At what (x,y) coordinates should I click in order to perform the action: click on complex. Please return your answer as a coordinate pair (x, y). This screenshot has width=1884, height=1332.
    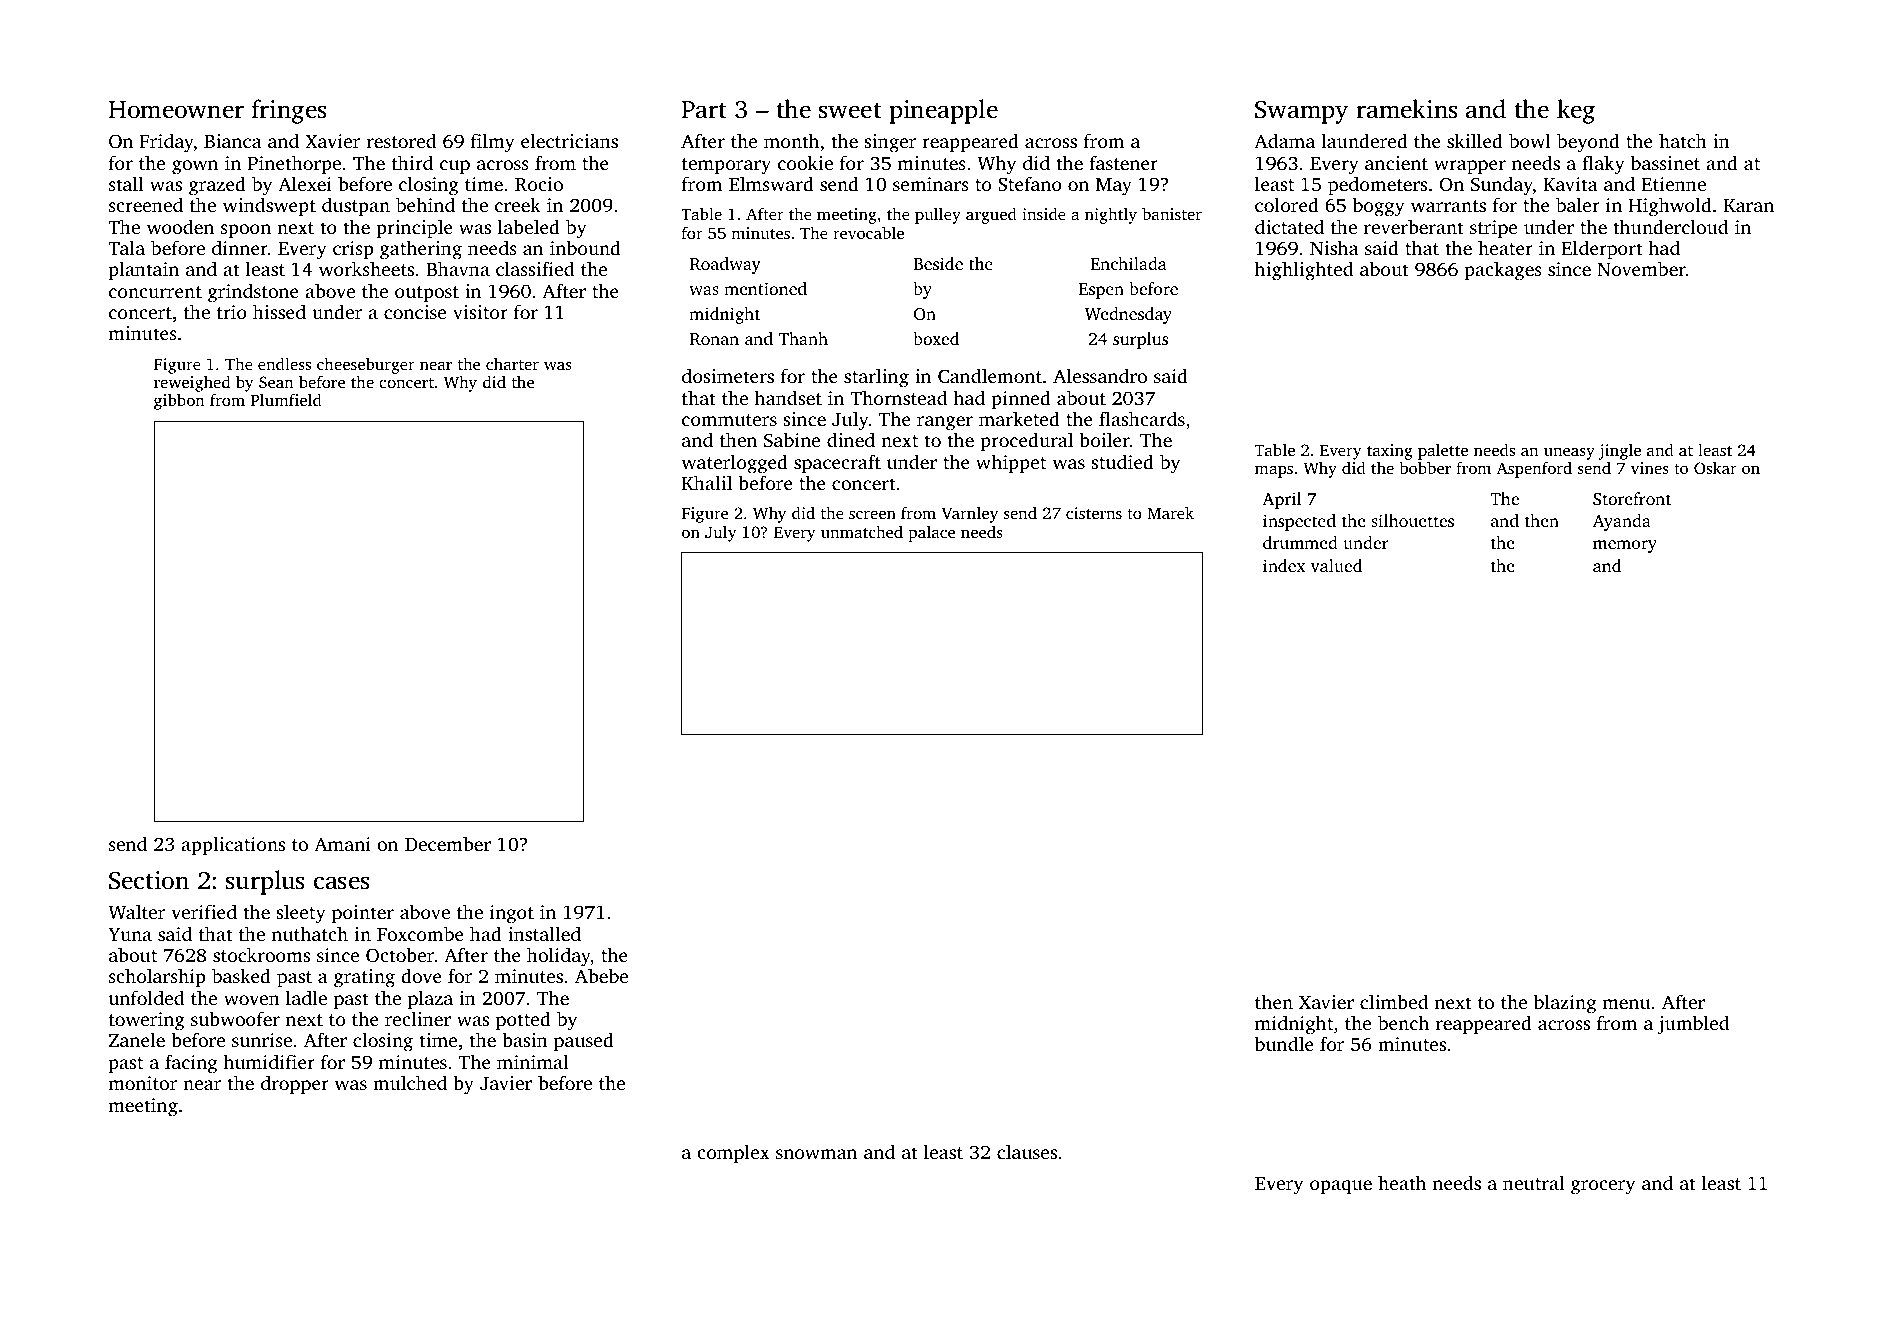
    Looking at the image, I should click on (733, 1154).
